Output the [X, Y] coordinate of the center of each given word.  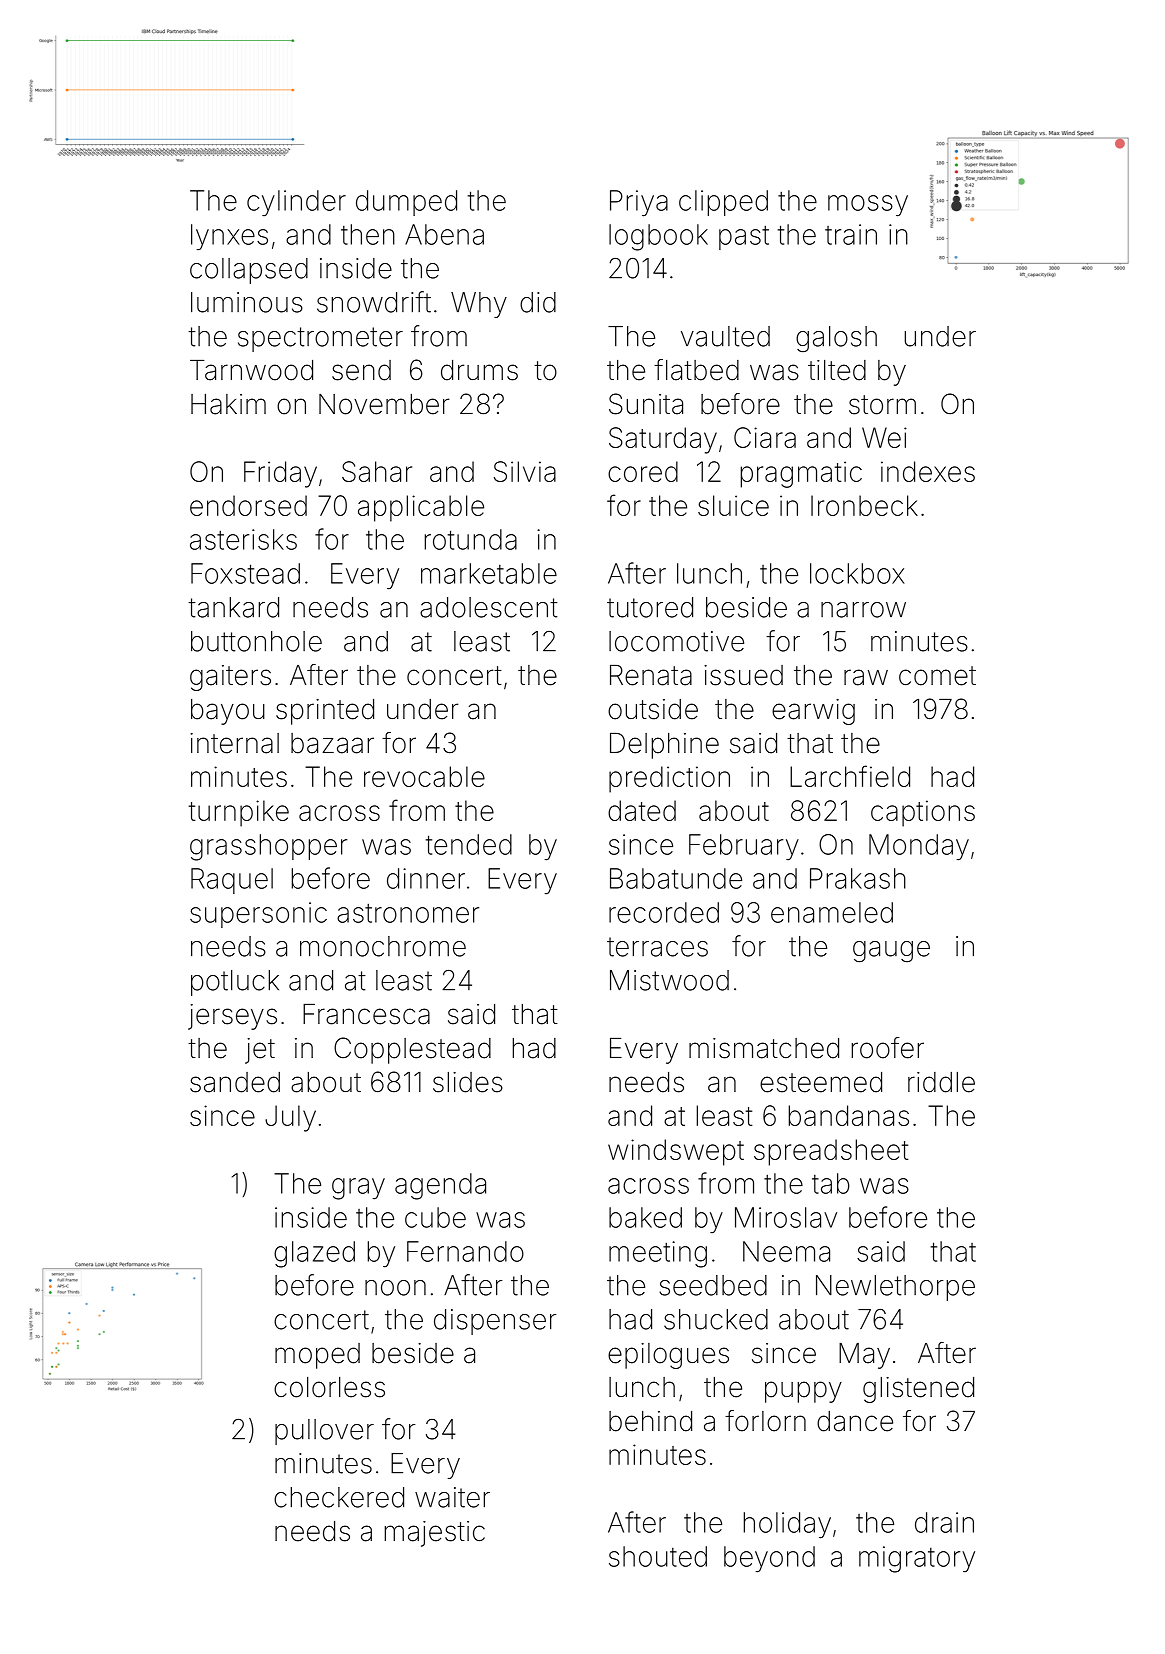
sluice [733, 505]
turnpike [239, 813]
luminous [247, 302]
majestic [435, 1534]
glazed [314, 1254]
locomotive [676, 641]
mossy [868, 206]
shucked [716, 1319]
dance [855, 1421]
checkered [339, 1497]
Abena [444, 234]
